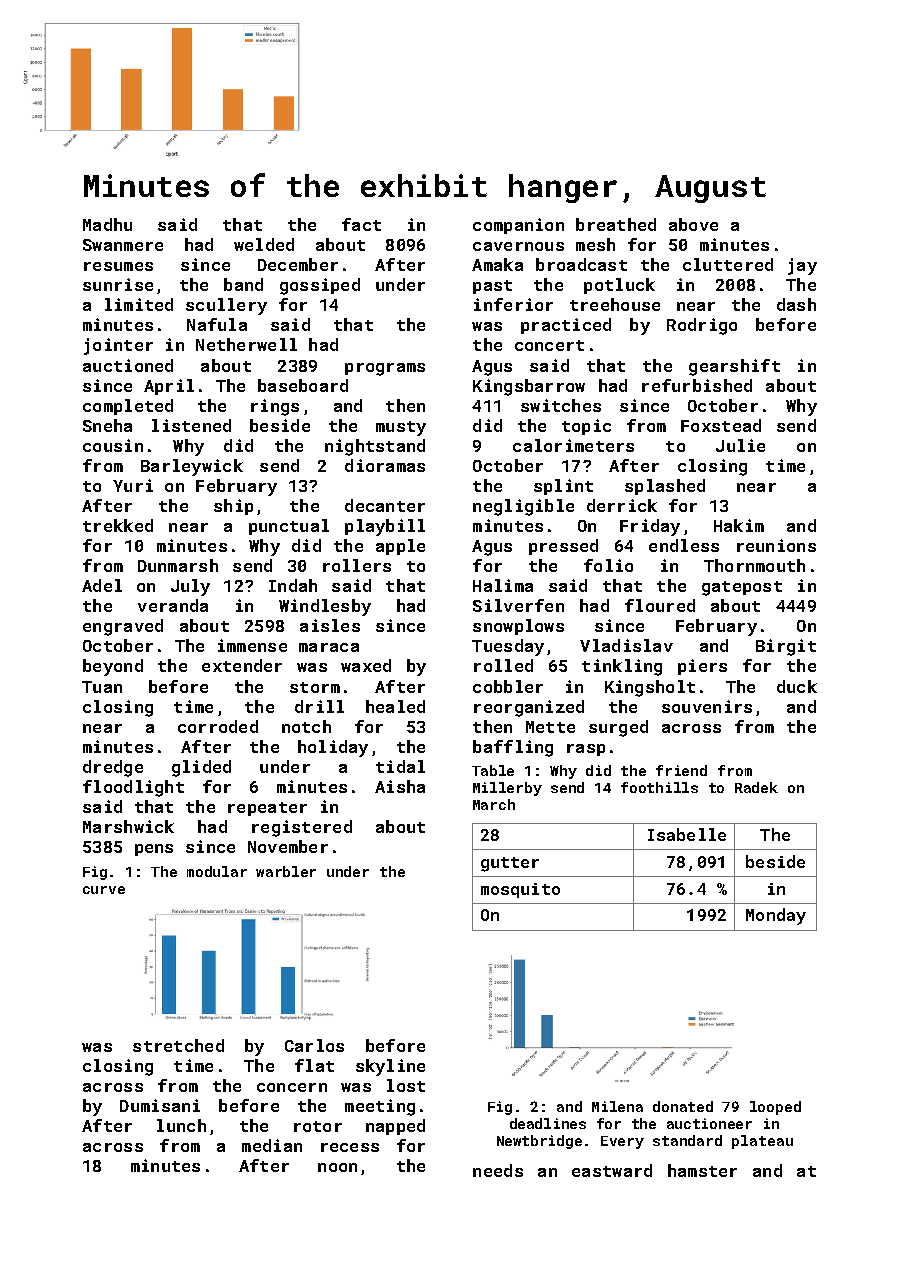 Image resolution: width=899 pixels, height=1276 pixels. Describe the element at coordinates (518, 226) in the image. I see `companion` at that location.
